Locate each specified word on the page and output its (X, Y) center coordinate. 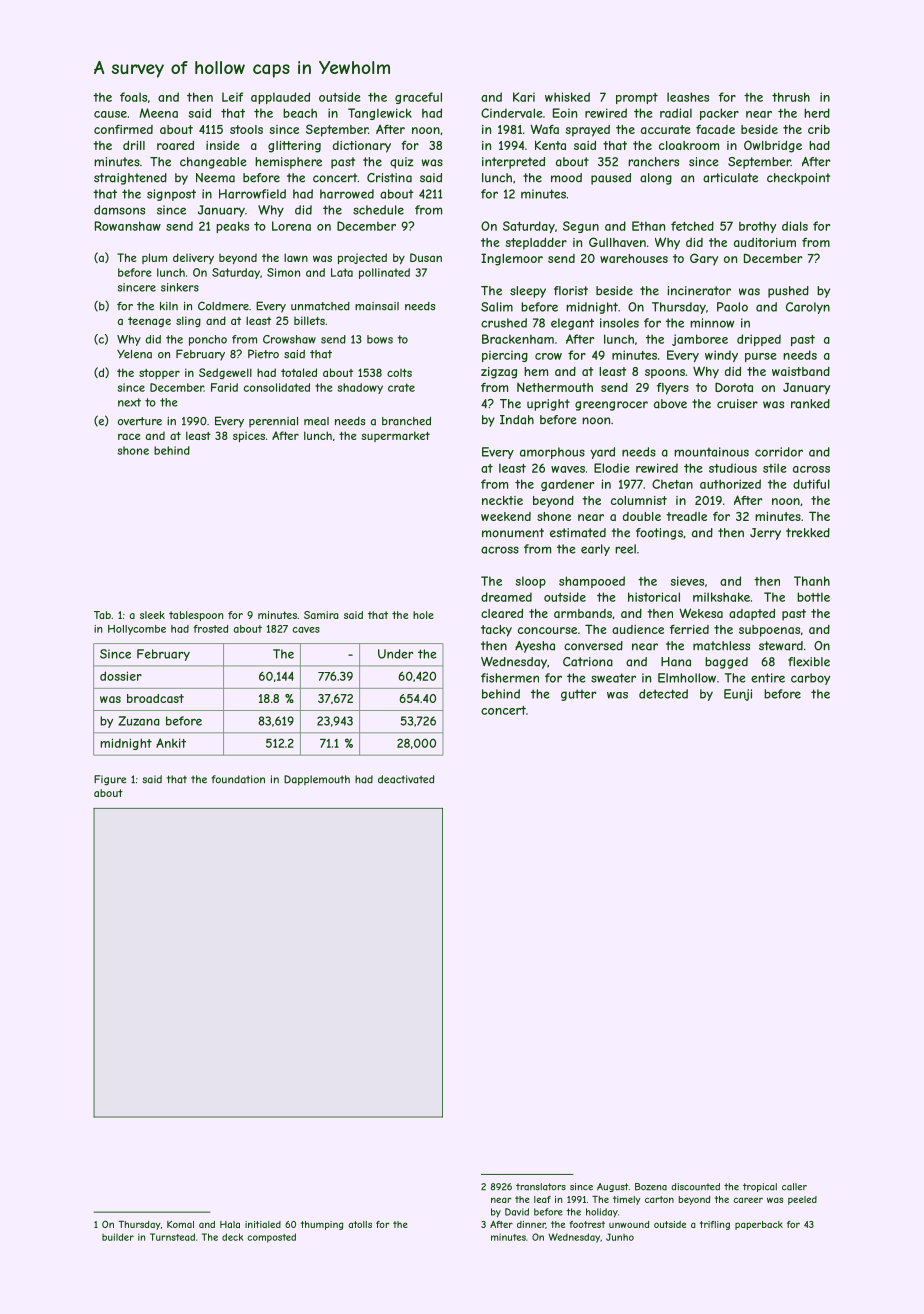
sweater (613, 678)
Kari (524, 97)
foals (133, 97)
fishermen (510, 678)
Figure (110, 780)
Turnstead (172, 1237)
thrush (791, 97)
